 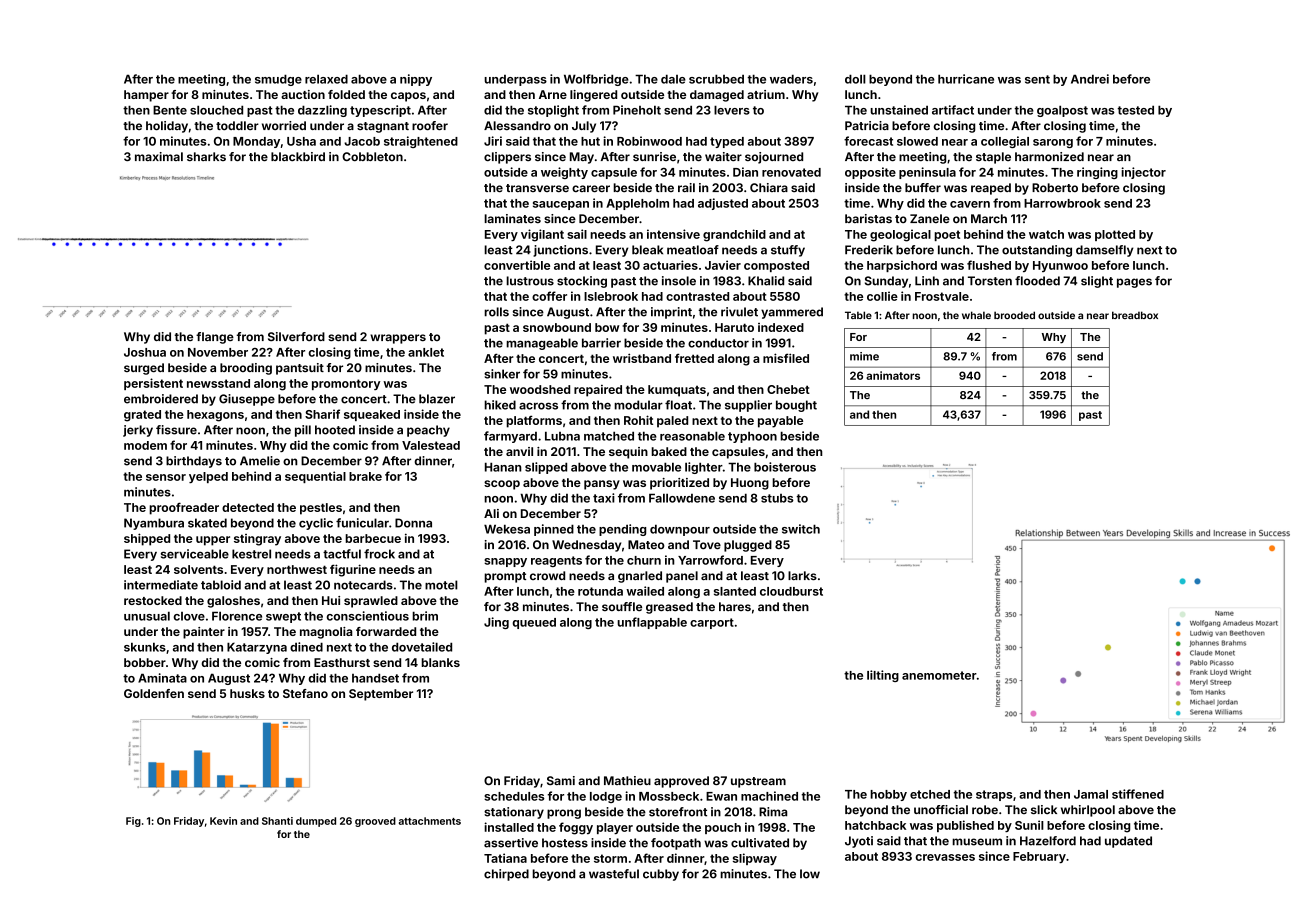 What do you see at coordinates (802, 575) in the screenshot?
I see `larks` at bounding box center [802, 575].
